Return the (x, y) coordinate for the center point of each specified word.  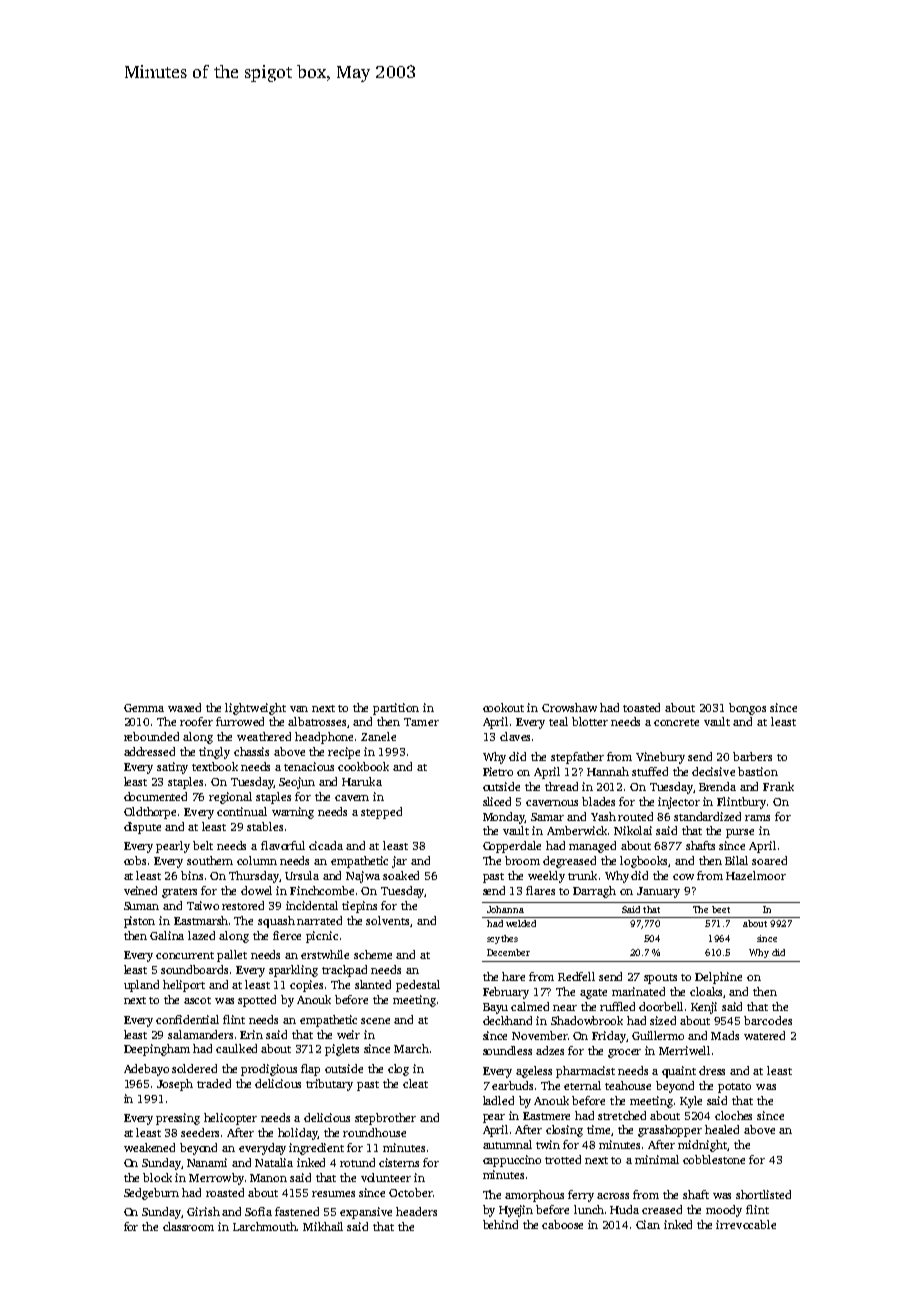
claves (515, 736)
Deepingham (157, 1050)
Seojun (297, 783)
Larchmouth (265, 1226)
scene (375, 1021)
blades (598, 801)
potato (734, 1088)
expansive (366, 1213)
